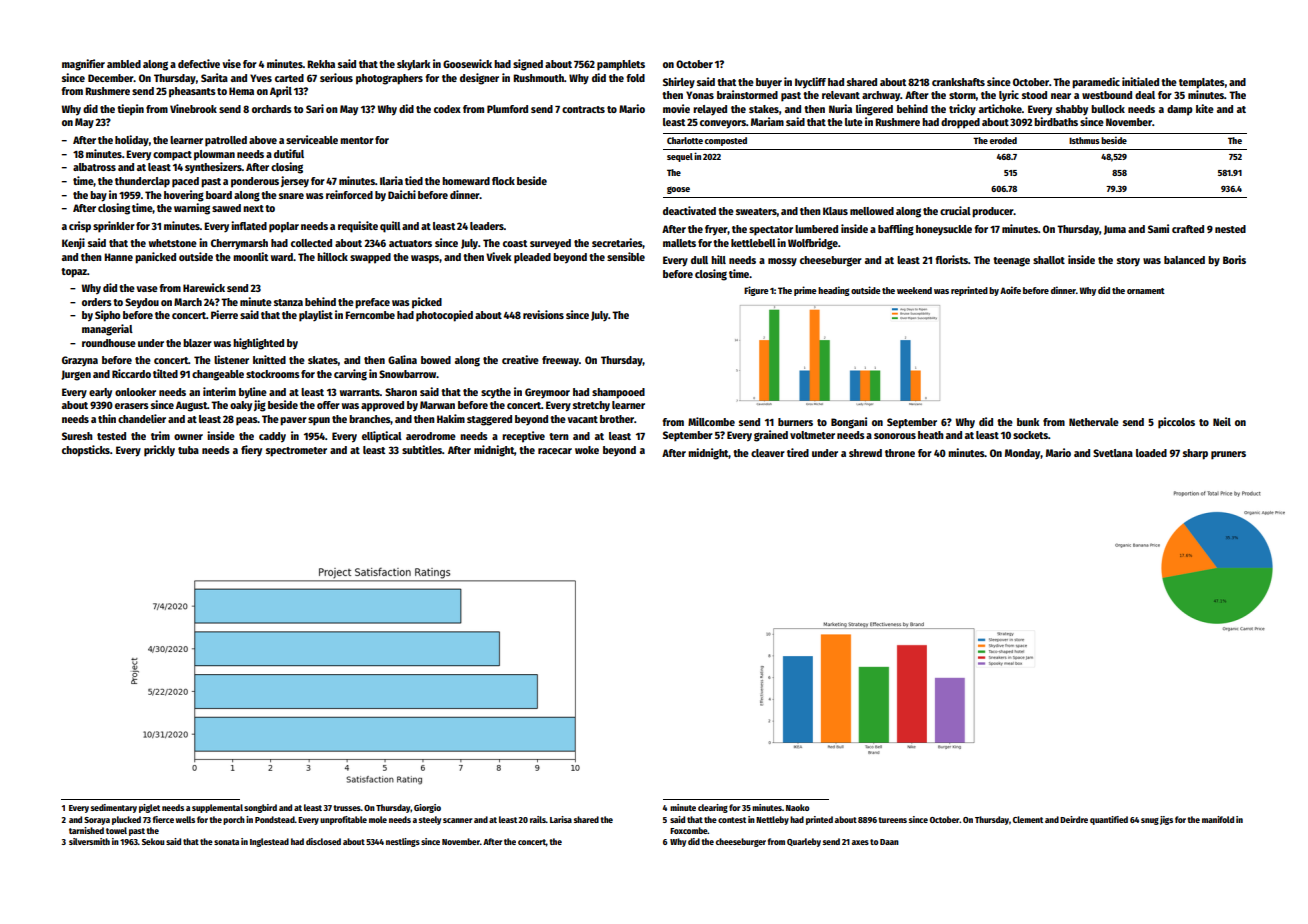  Describe the element at coordinates (900, 453) in the image. I see `throne` at that location.
